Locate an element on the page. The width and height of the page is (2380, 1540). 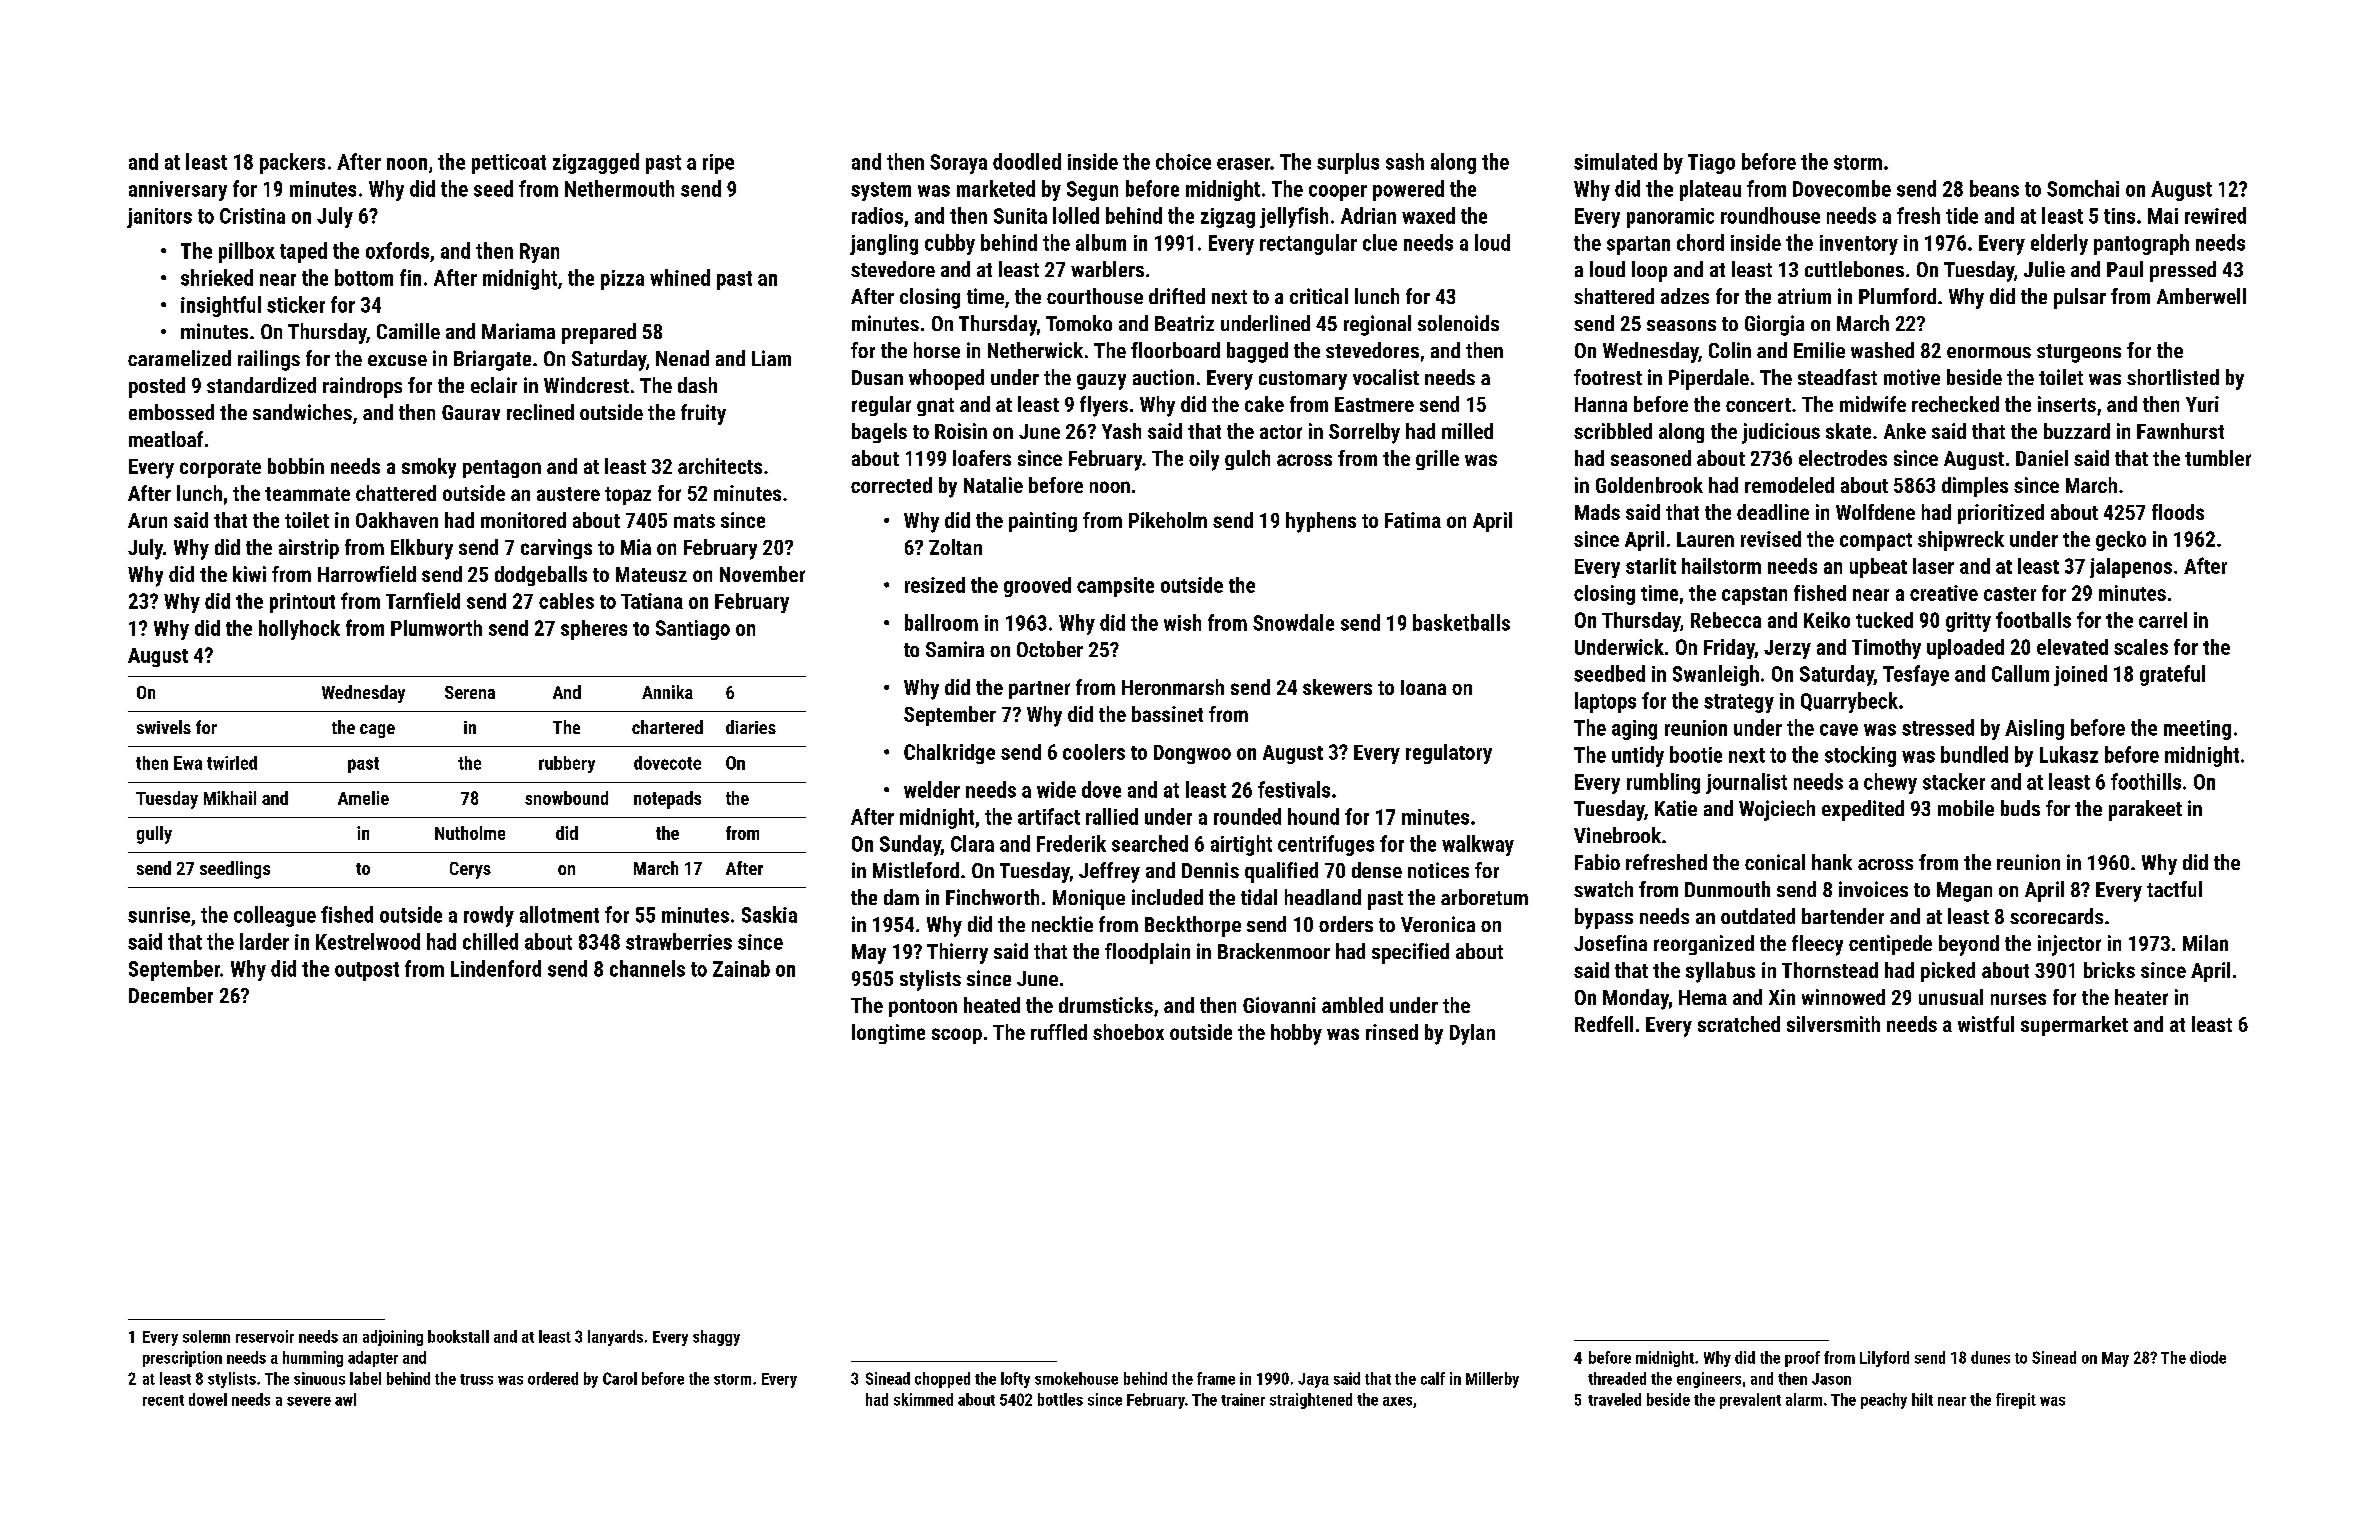
plateau is located at coordinates (1710, 190).
